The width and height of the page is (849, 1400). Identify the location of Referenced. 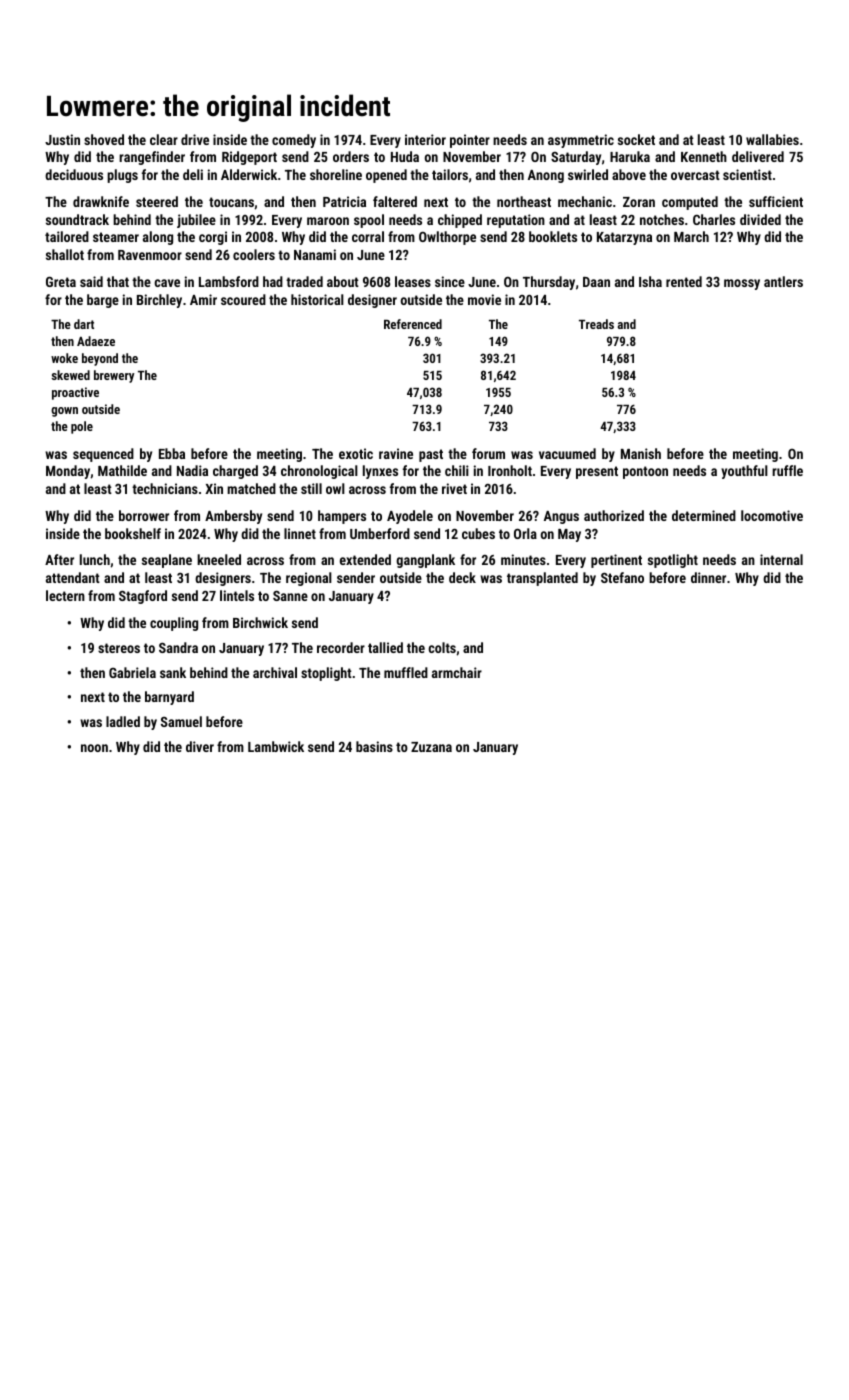
(413, 324).
